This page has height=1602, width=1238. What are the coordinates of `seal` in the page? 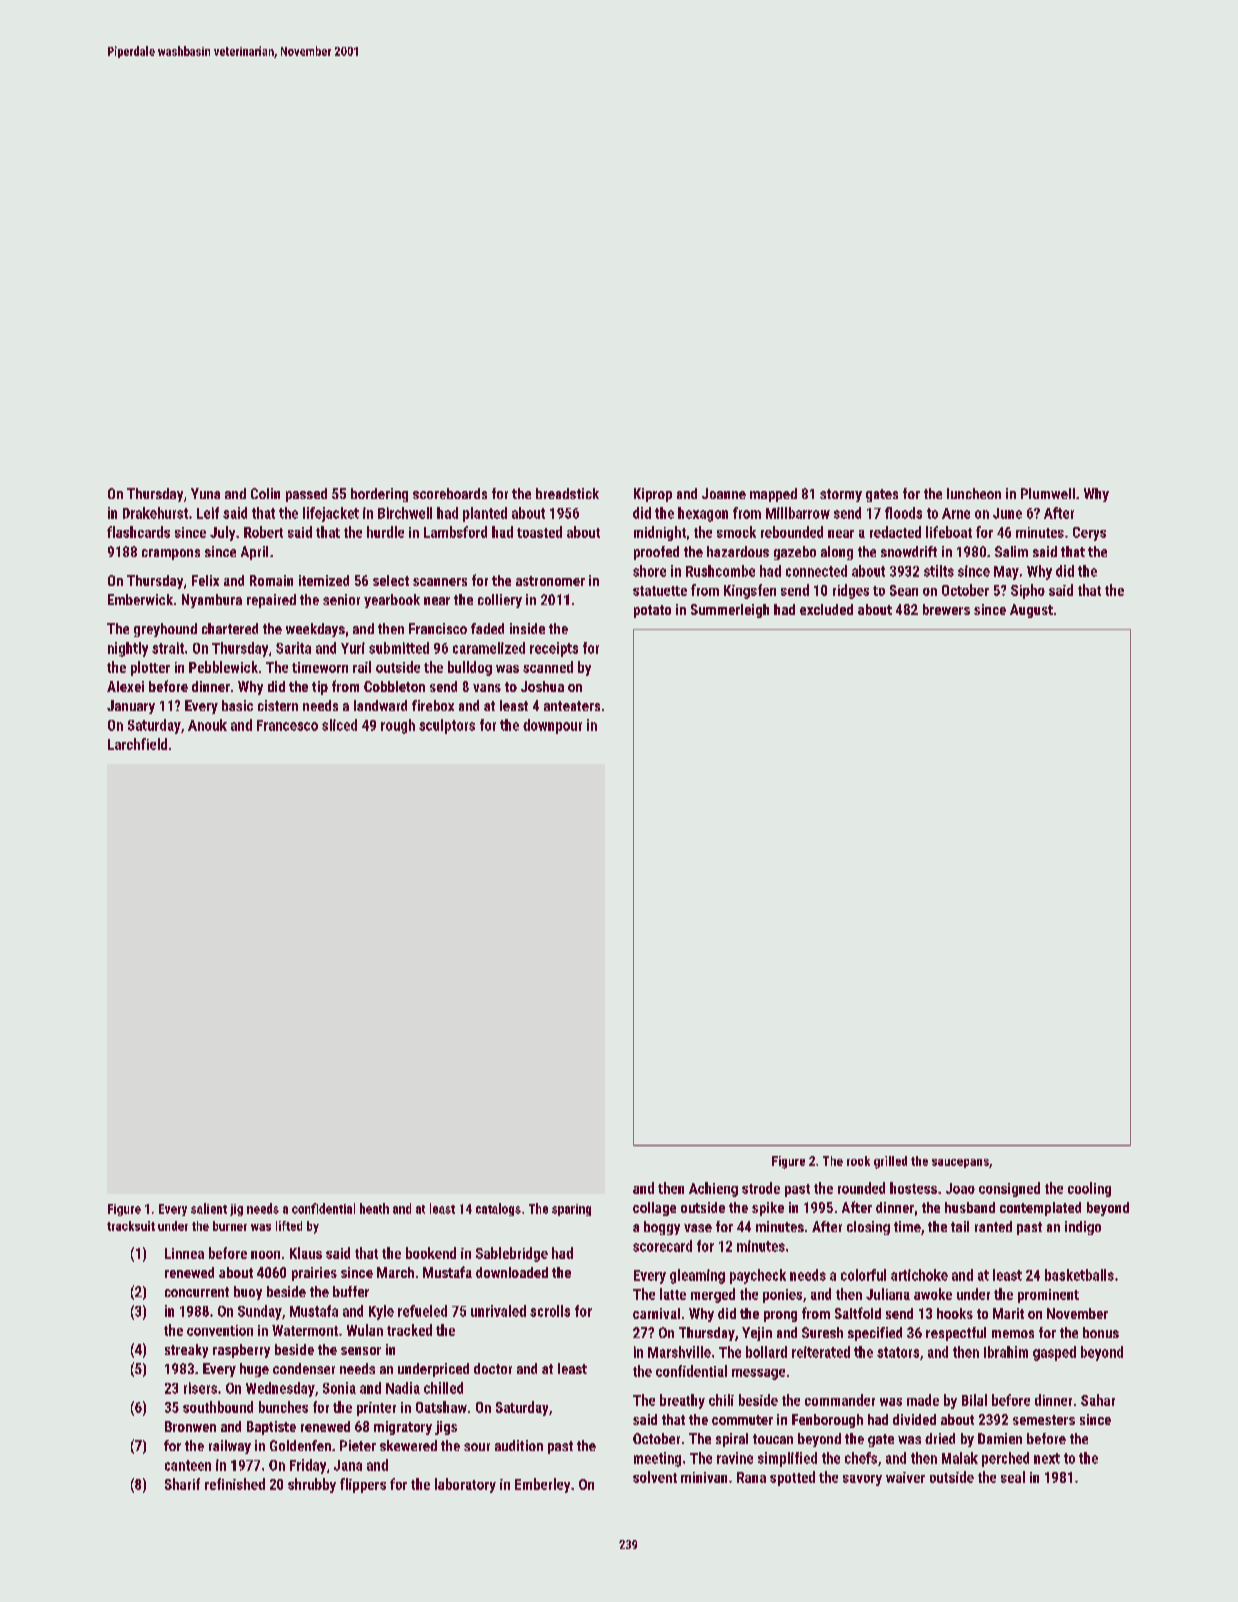 It's located at (1013, 1477).
